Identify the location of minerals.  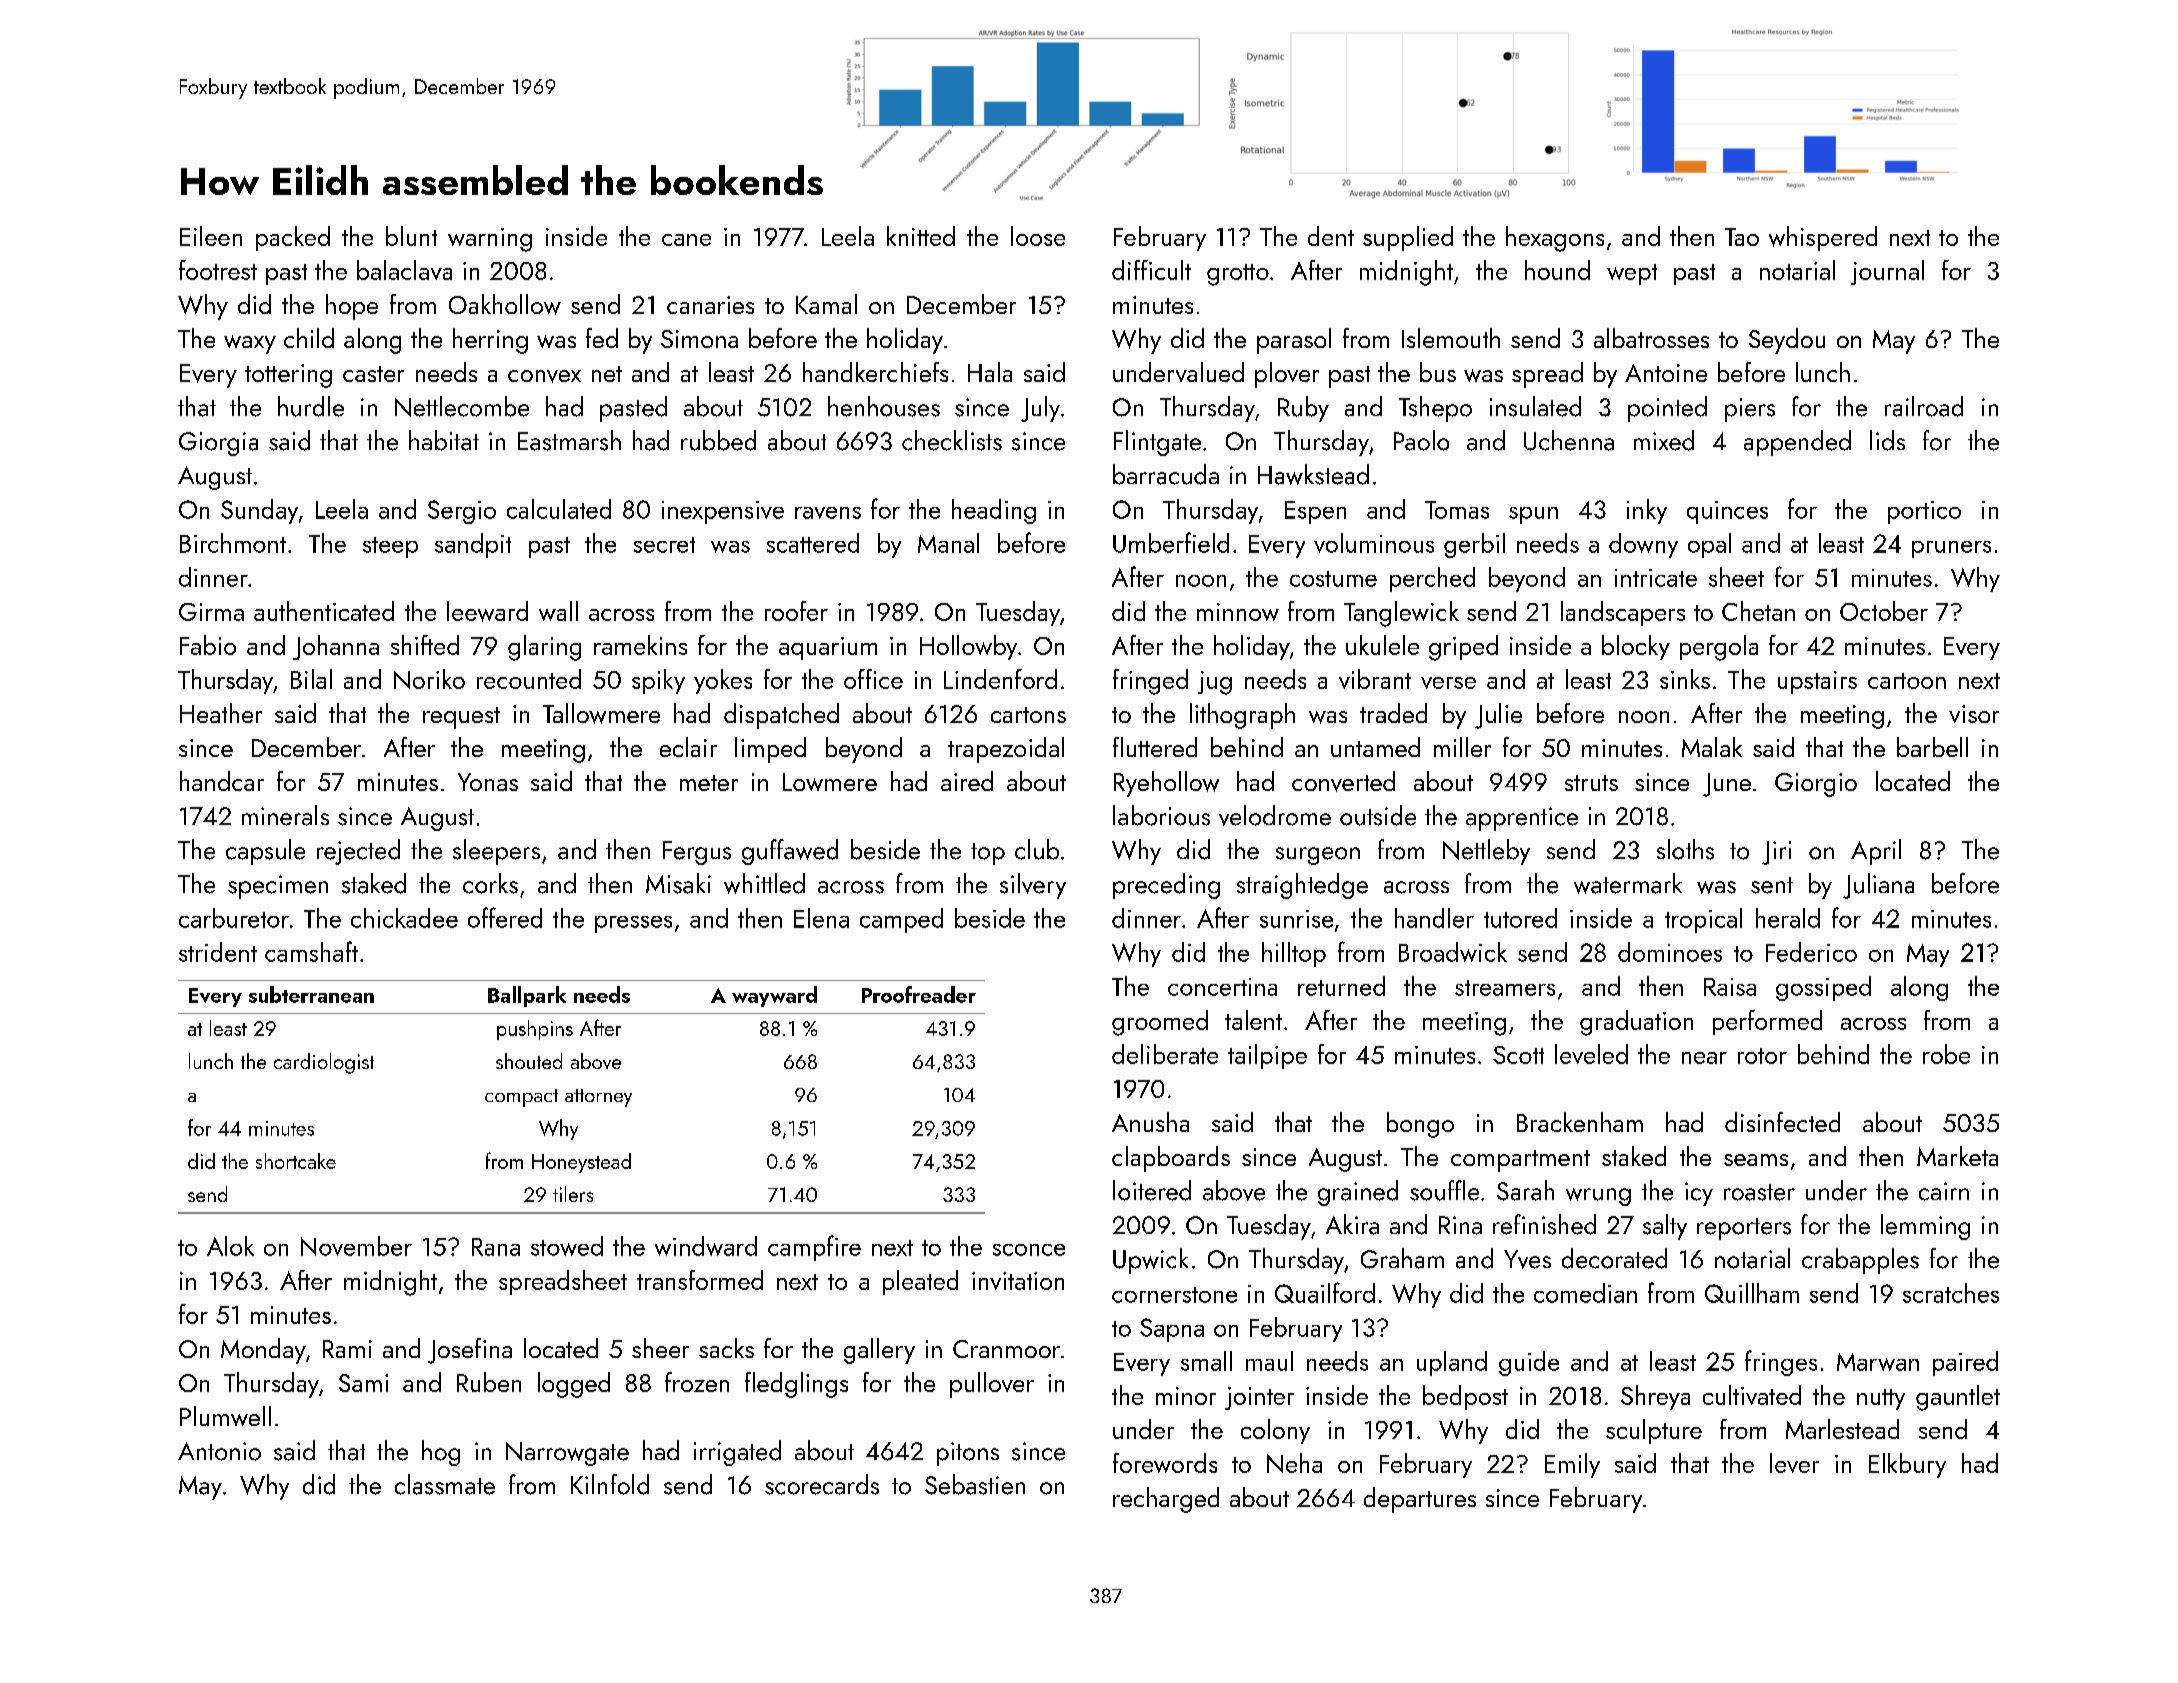
(285, 815).
